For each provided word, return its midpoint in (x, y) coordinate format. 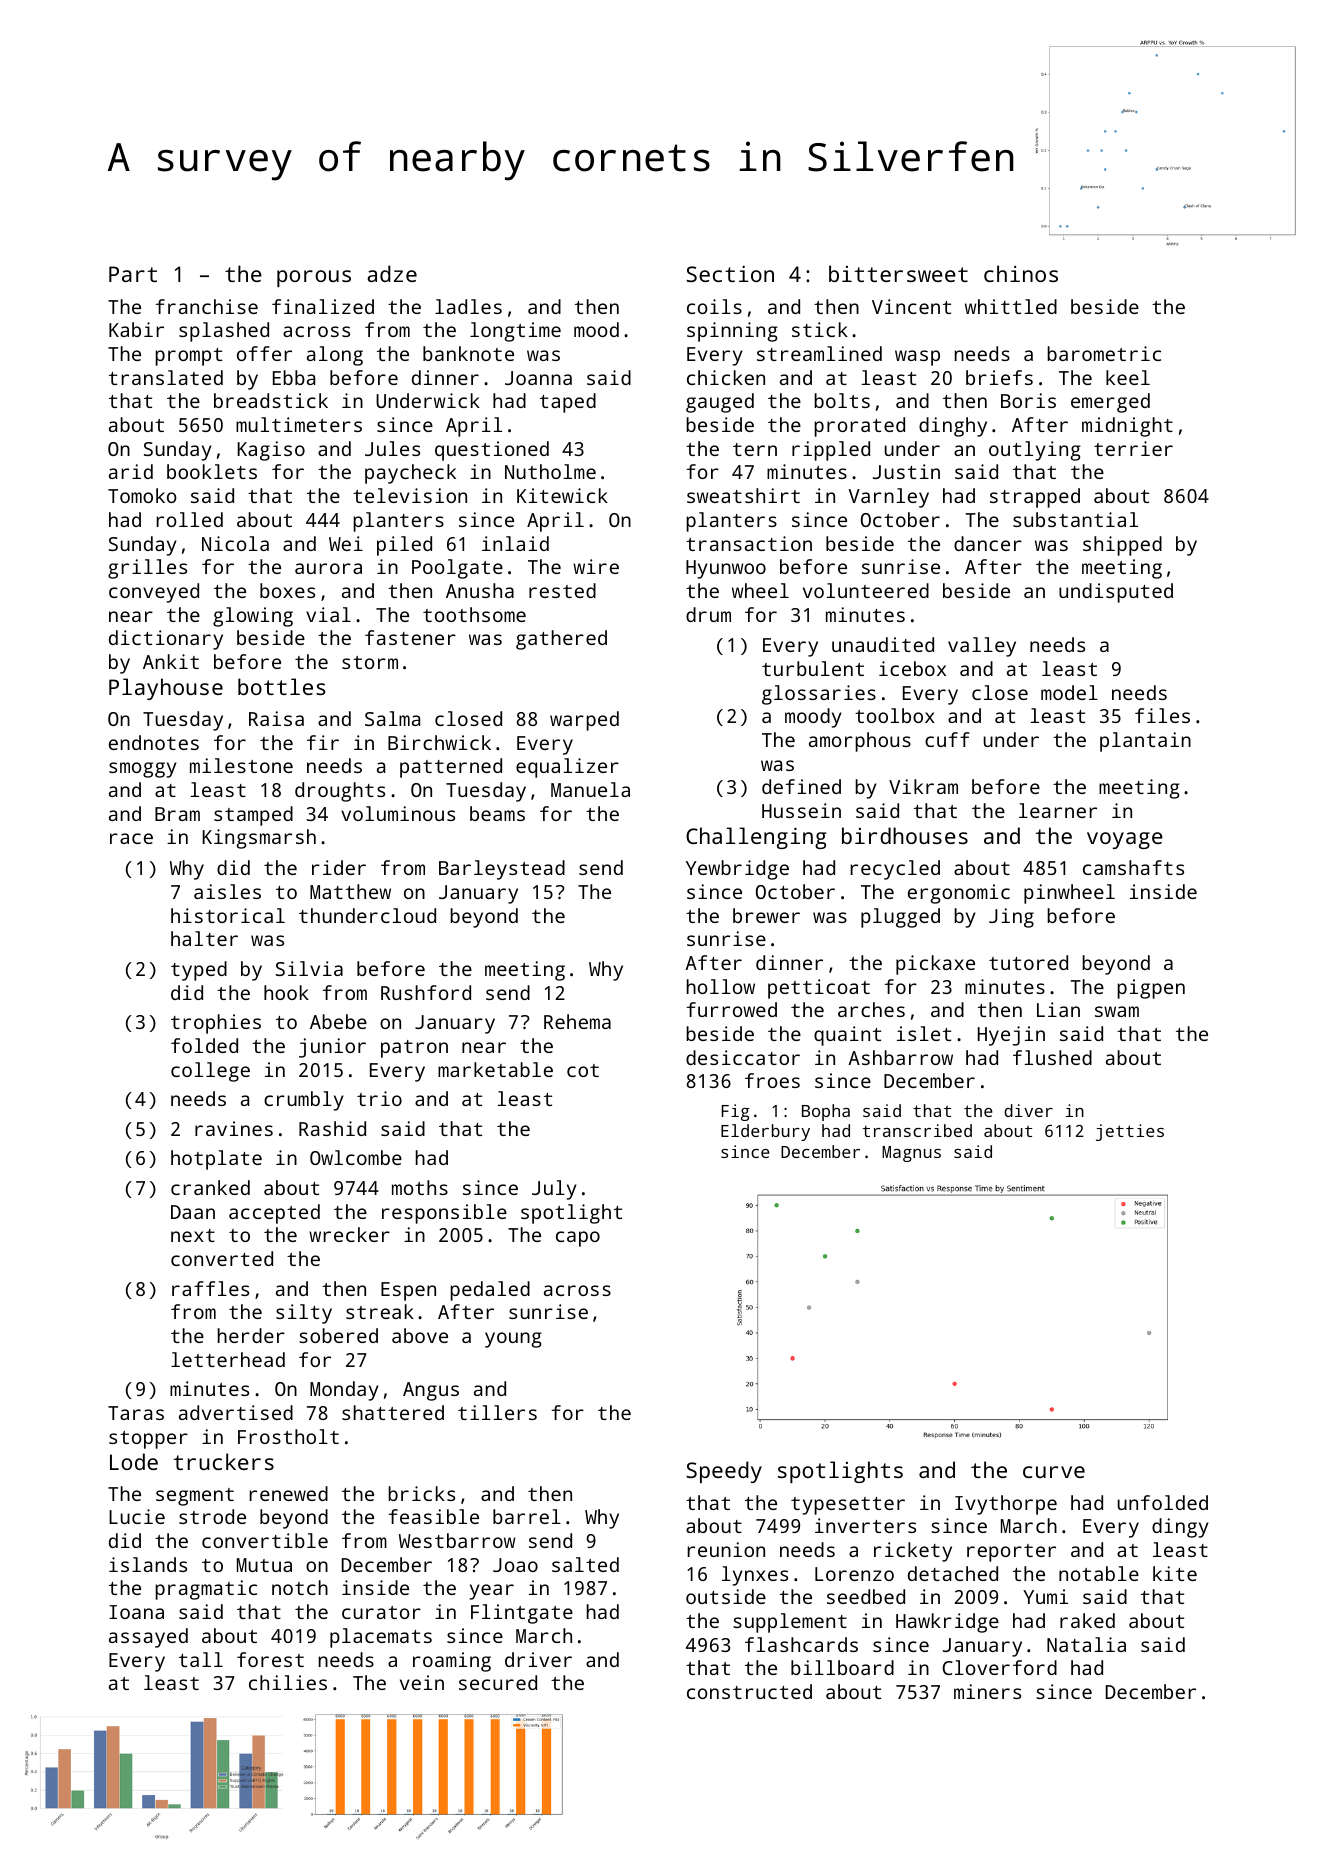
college (210, 1072)
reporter (1011, 1553)
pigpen (1151, 989)
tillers (497, 1412)
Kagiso (271, 451)
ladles (468, 306)
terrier (1133, 448)
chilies (288, 1682)
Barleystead (502, 870)
